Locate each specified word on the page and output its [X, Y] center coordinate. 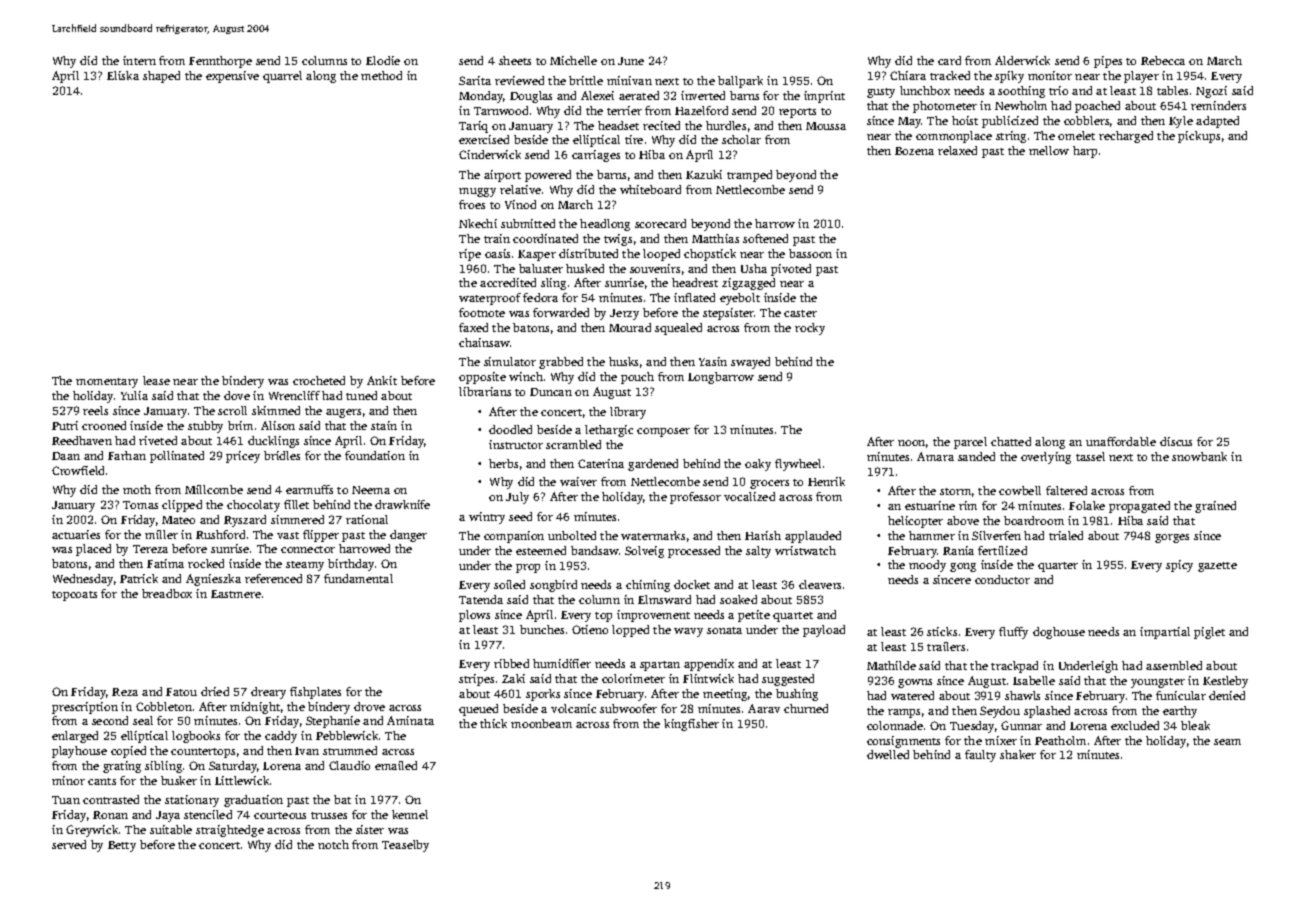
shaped [161, 77]
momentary [107, 383]
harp [1085, 152]
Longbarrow [721, 378]
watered [912, 695]
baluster [541, 268]
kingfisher [691, 725]
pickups [1199, 137]
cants [102, 781]
